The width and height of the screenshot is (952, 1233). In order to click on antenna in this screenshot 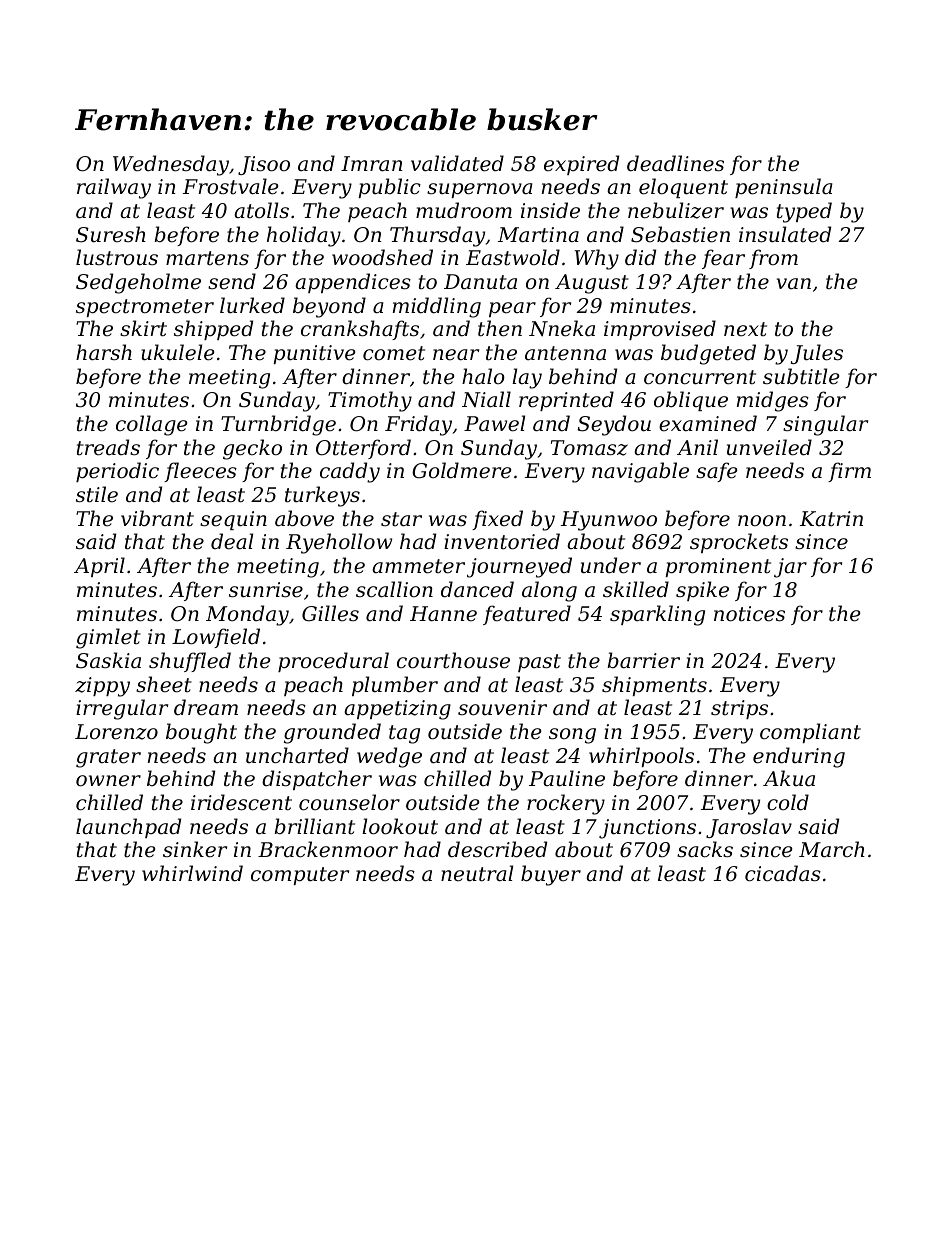, I will do `click(565, 353)`.
